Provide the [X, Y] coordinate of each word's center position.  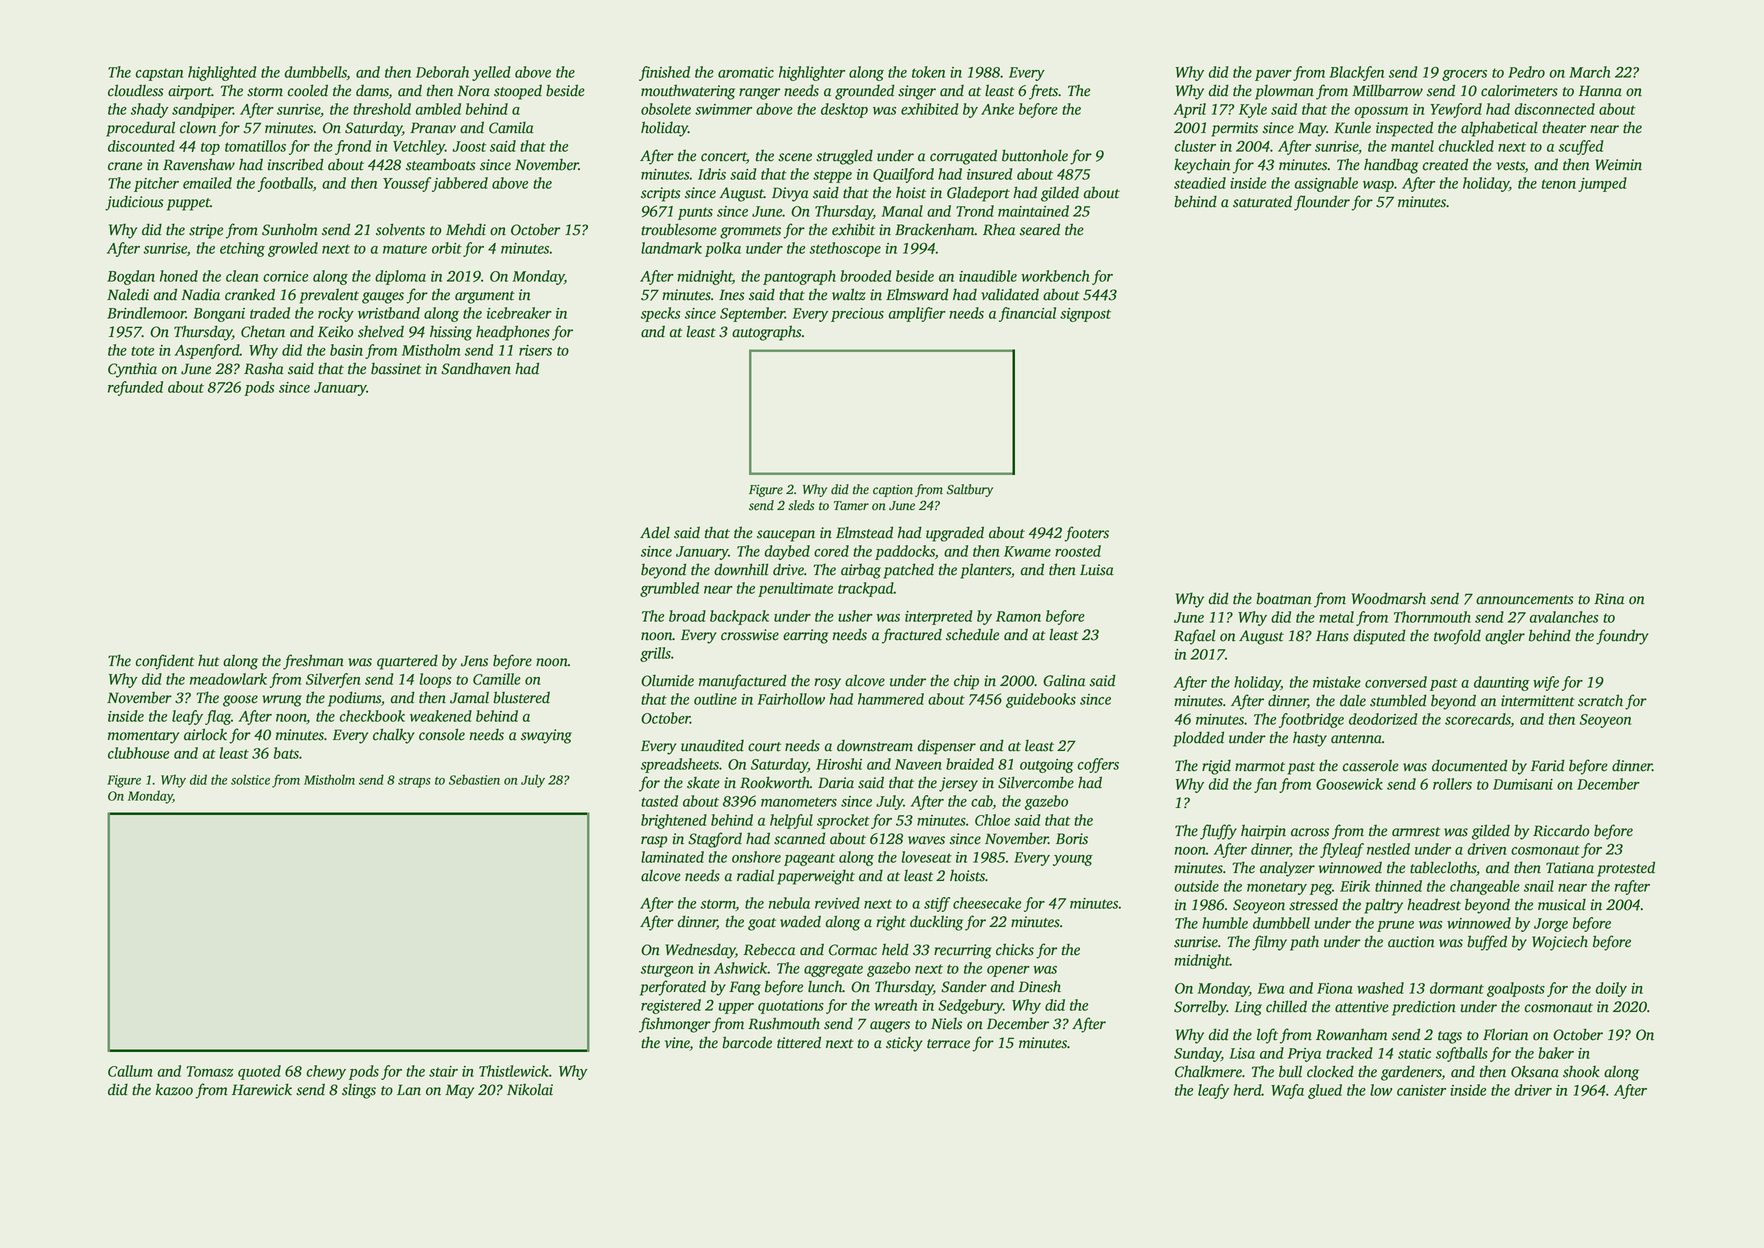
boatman [1284, 598]
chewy [326, 1072]
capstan [159, 75]
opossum [1381, 112]
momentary [143, 737]
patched [908, 571]
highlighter [812, 73]
